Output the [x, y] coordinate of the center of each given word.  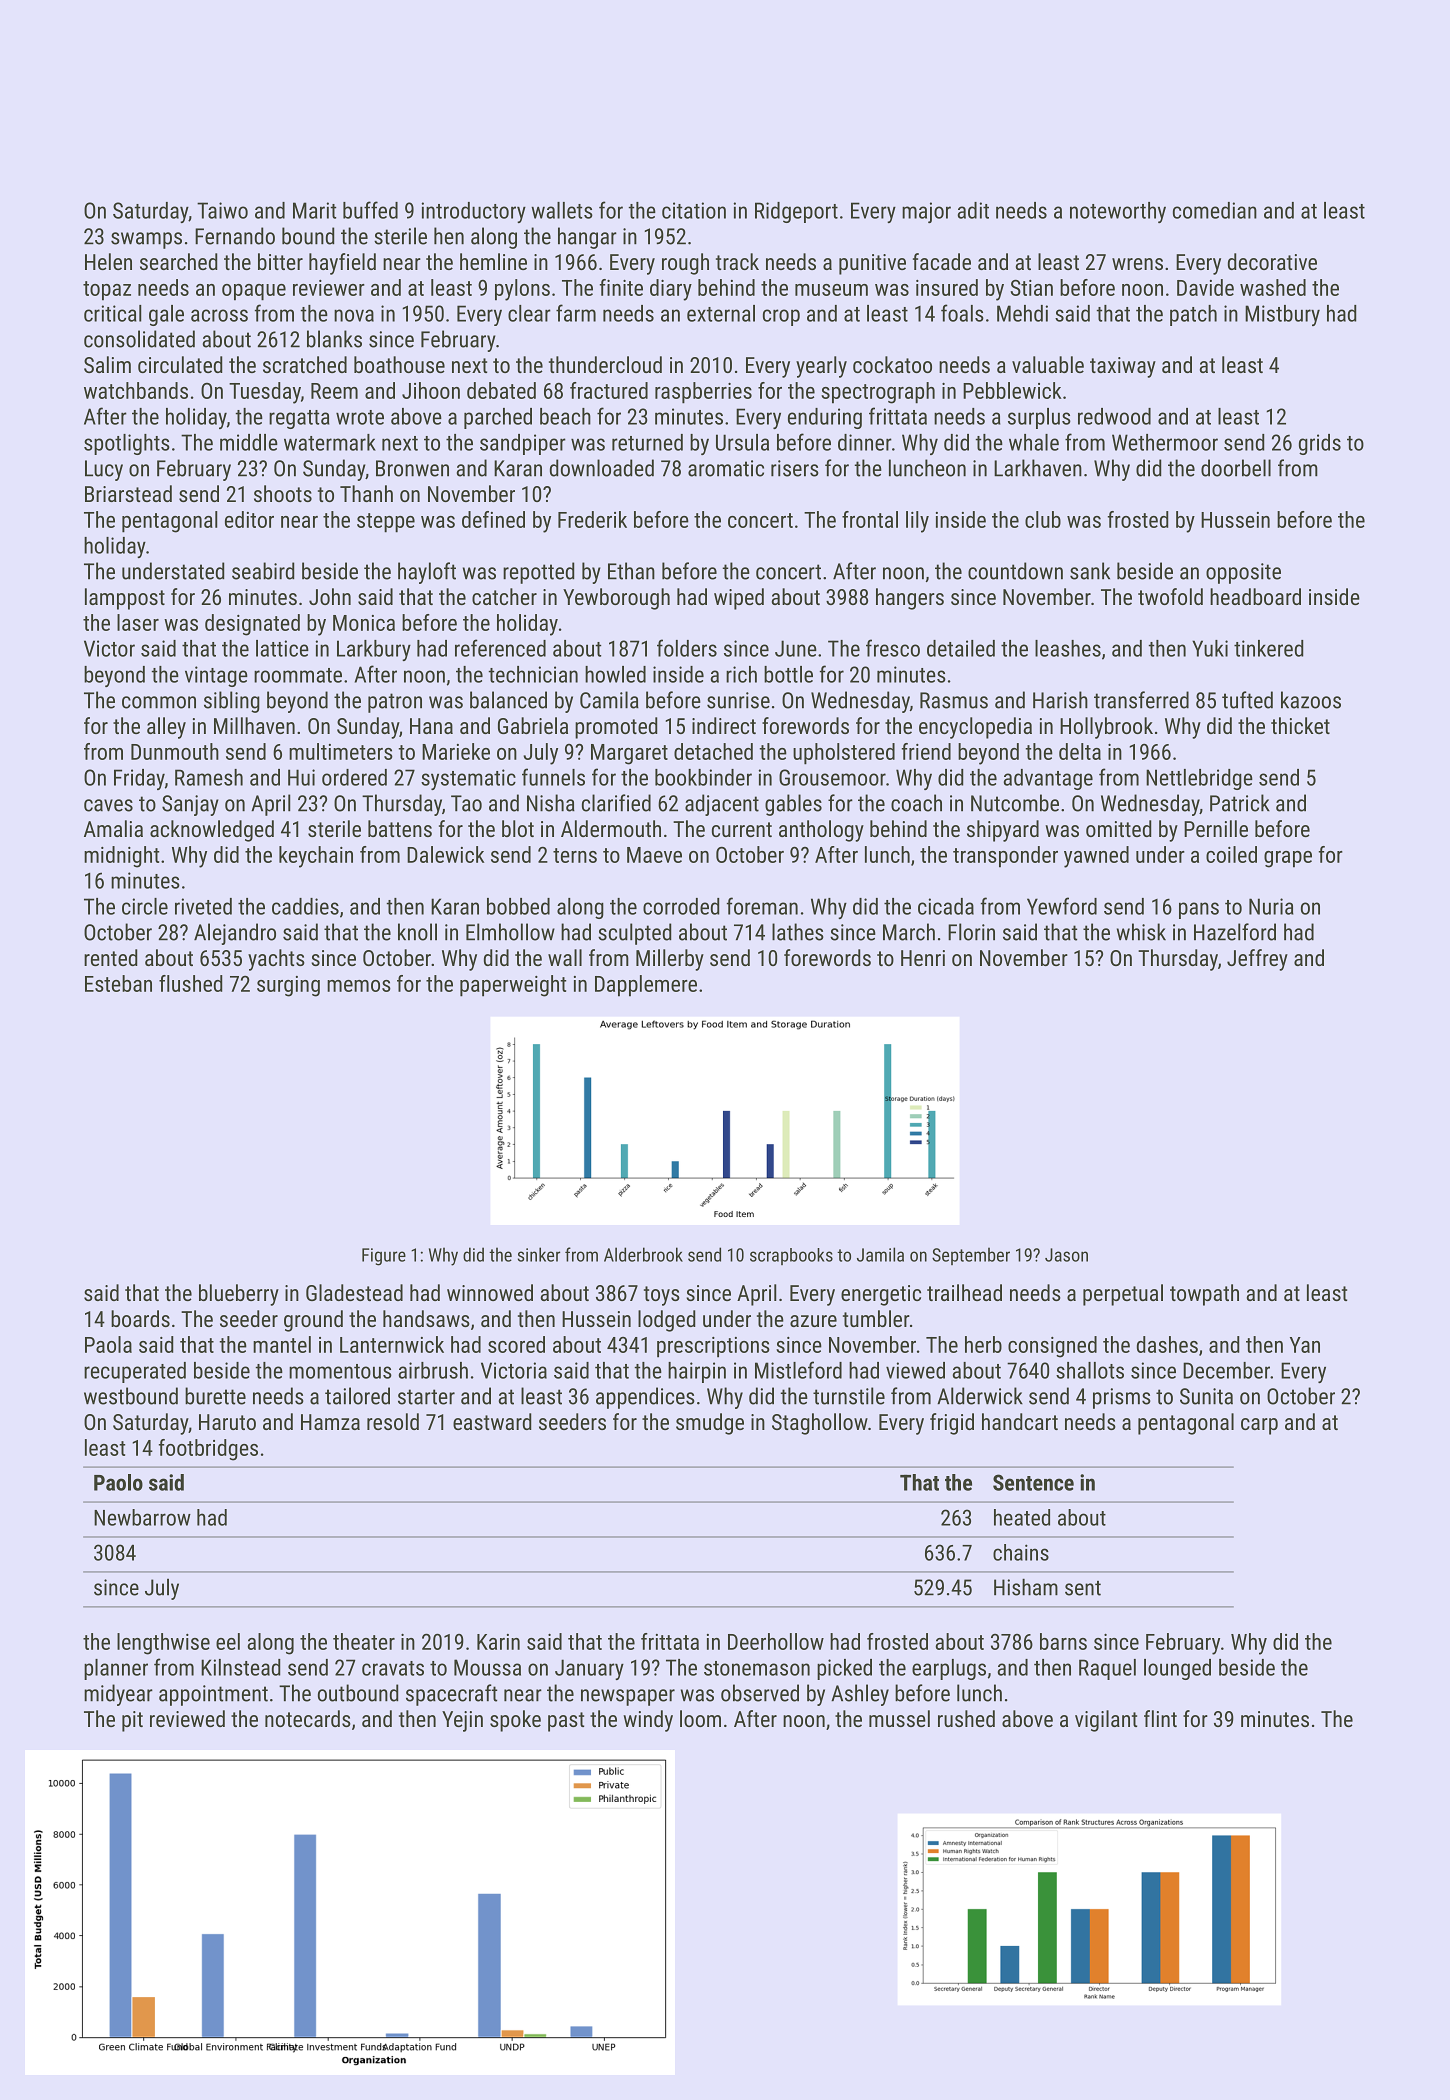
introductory [474, 212]
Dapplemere [646, 986]
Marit [314, 210]
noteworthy [1118, 212]
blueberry [239, 1295]
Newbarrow [142, 1517]
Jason [1066, 1255]
